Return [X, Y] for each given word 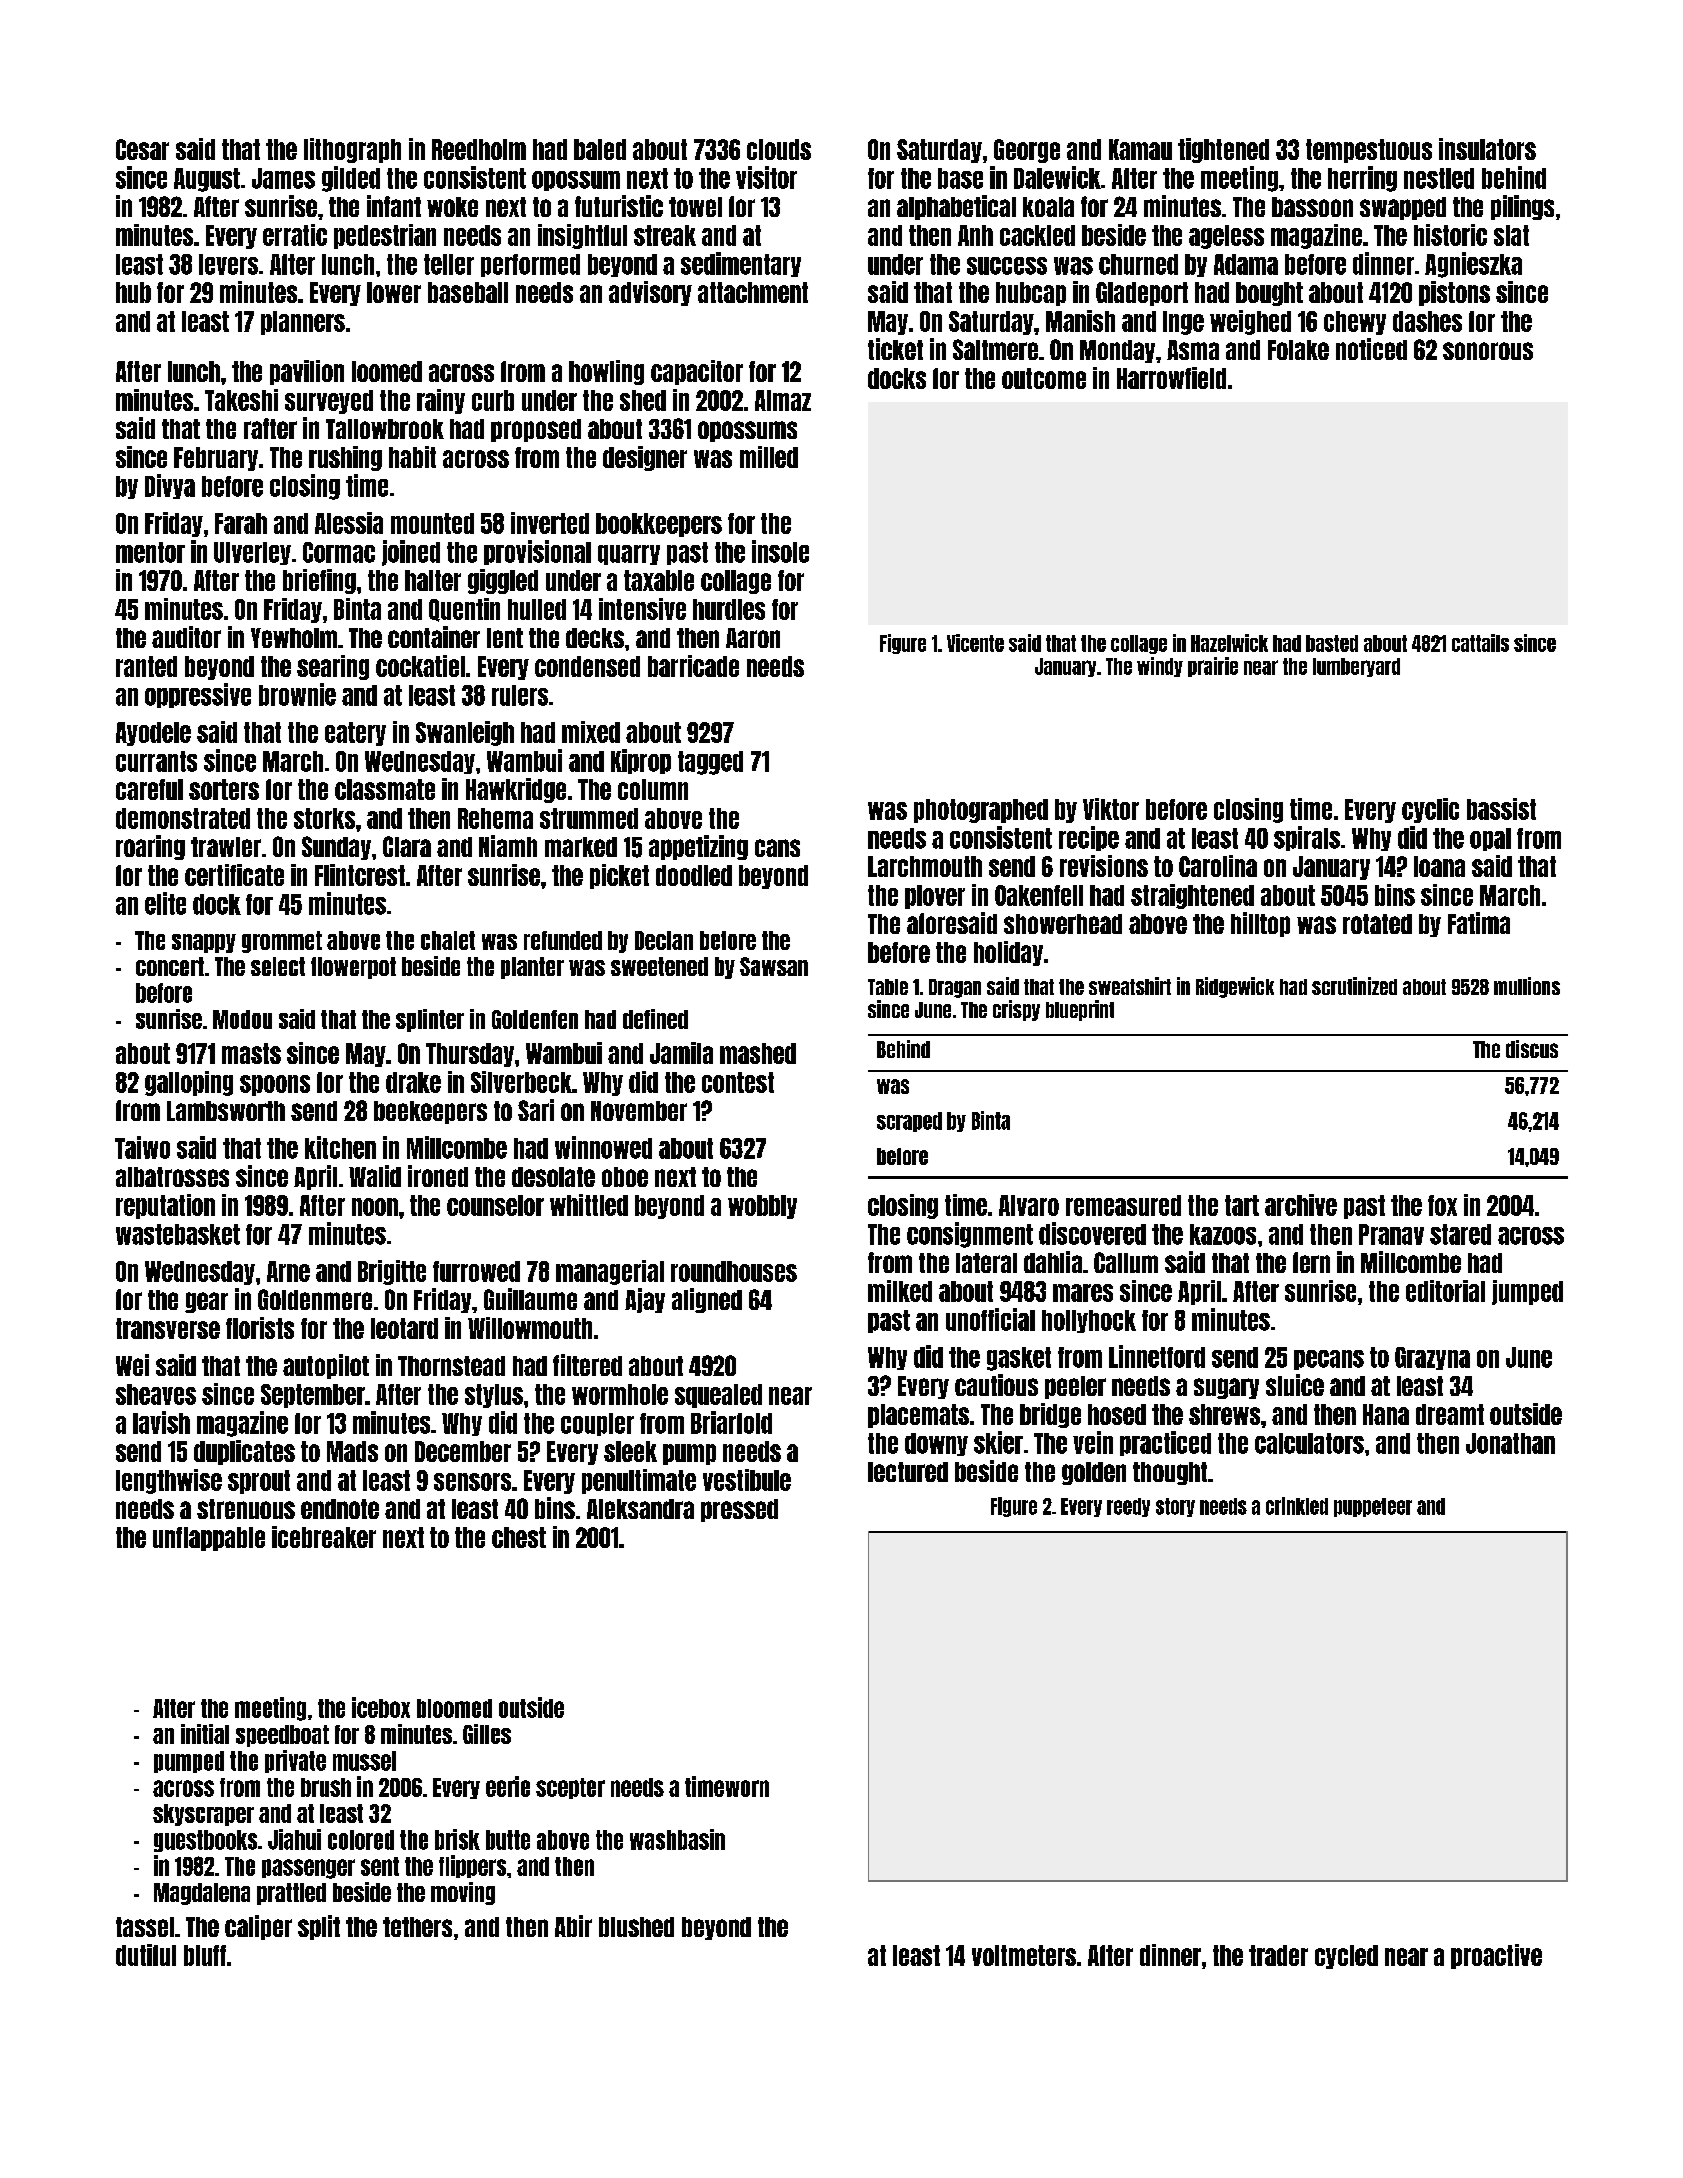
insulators [1487, 149]
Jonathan [1510, 1443]
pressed [739, 1510]
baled [600, 149]
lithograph [352, 150]
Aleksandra [640, 1509]
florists [260, 1328]
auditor [186, 637]
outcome [1044, 378]
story [1175, 1507]
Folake [1298, 350]
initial [205, 1734]
